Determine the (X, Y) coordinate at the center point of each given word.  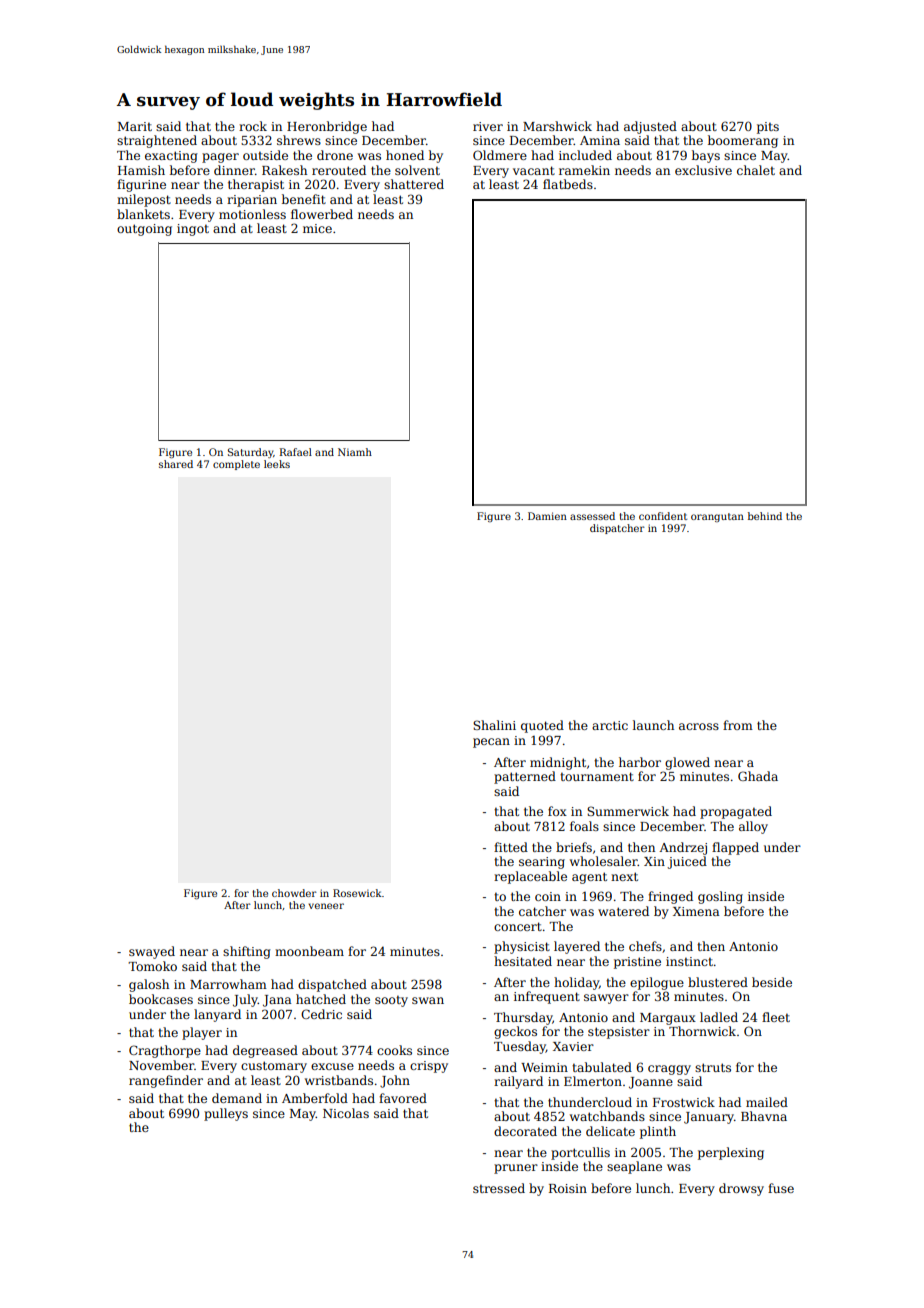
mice (317, 228)
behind (765, 516)
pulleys (226, 1114)
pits (768, 128)
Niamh (355, 452)
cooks (394, 1050)
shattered (414, 184)
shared (176, 464)
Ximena (696, 911)
